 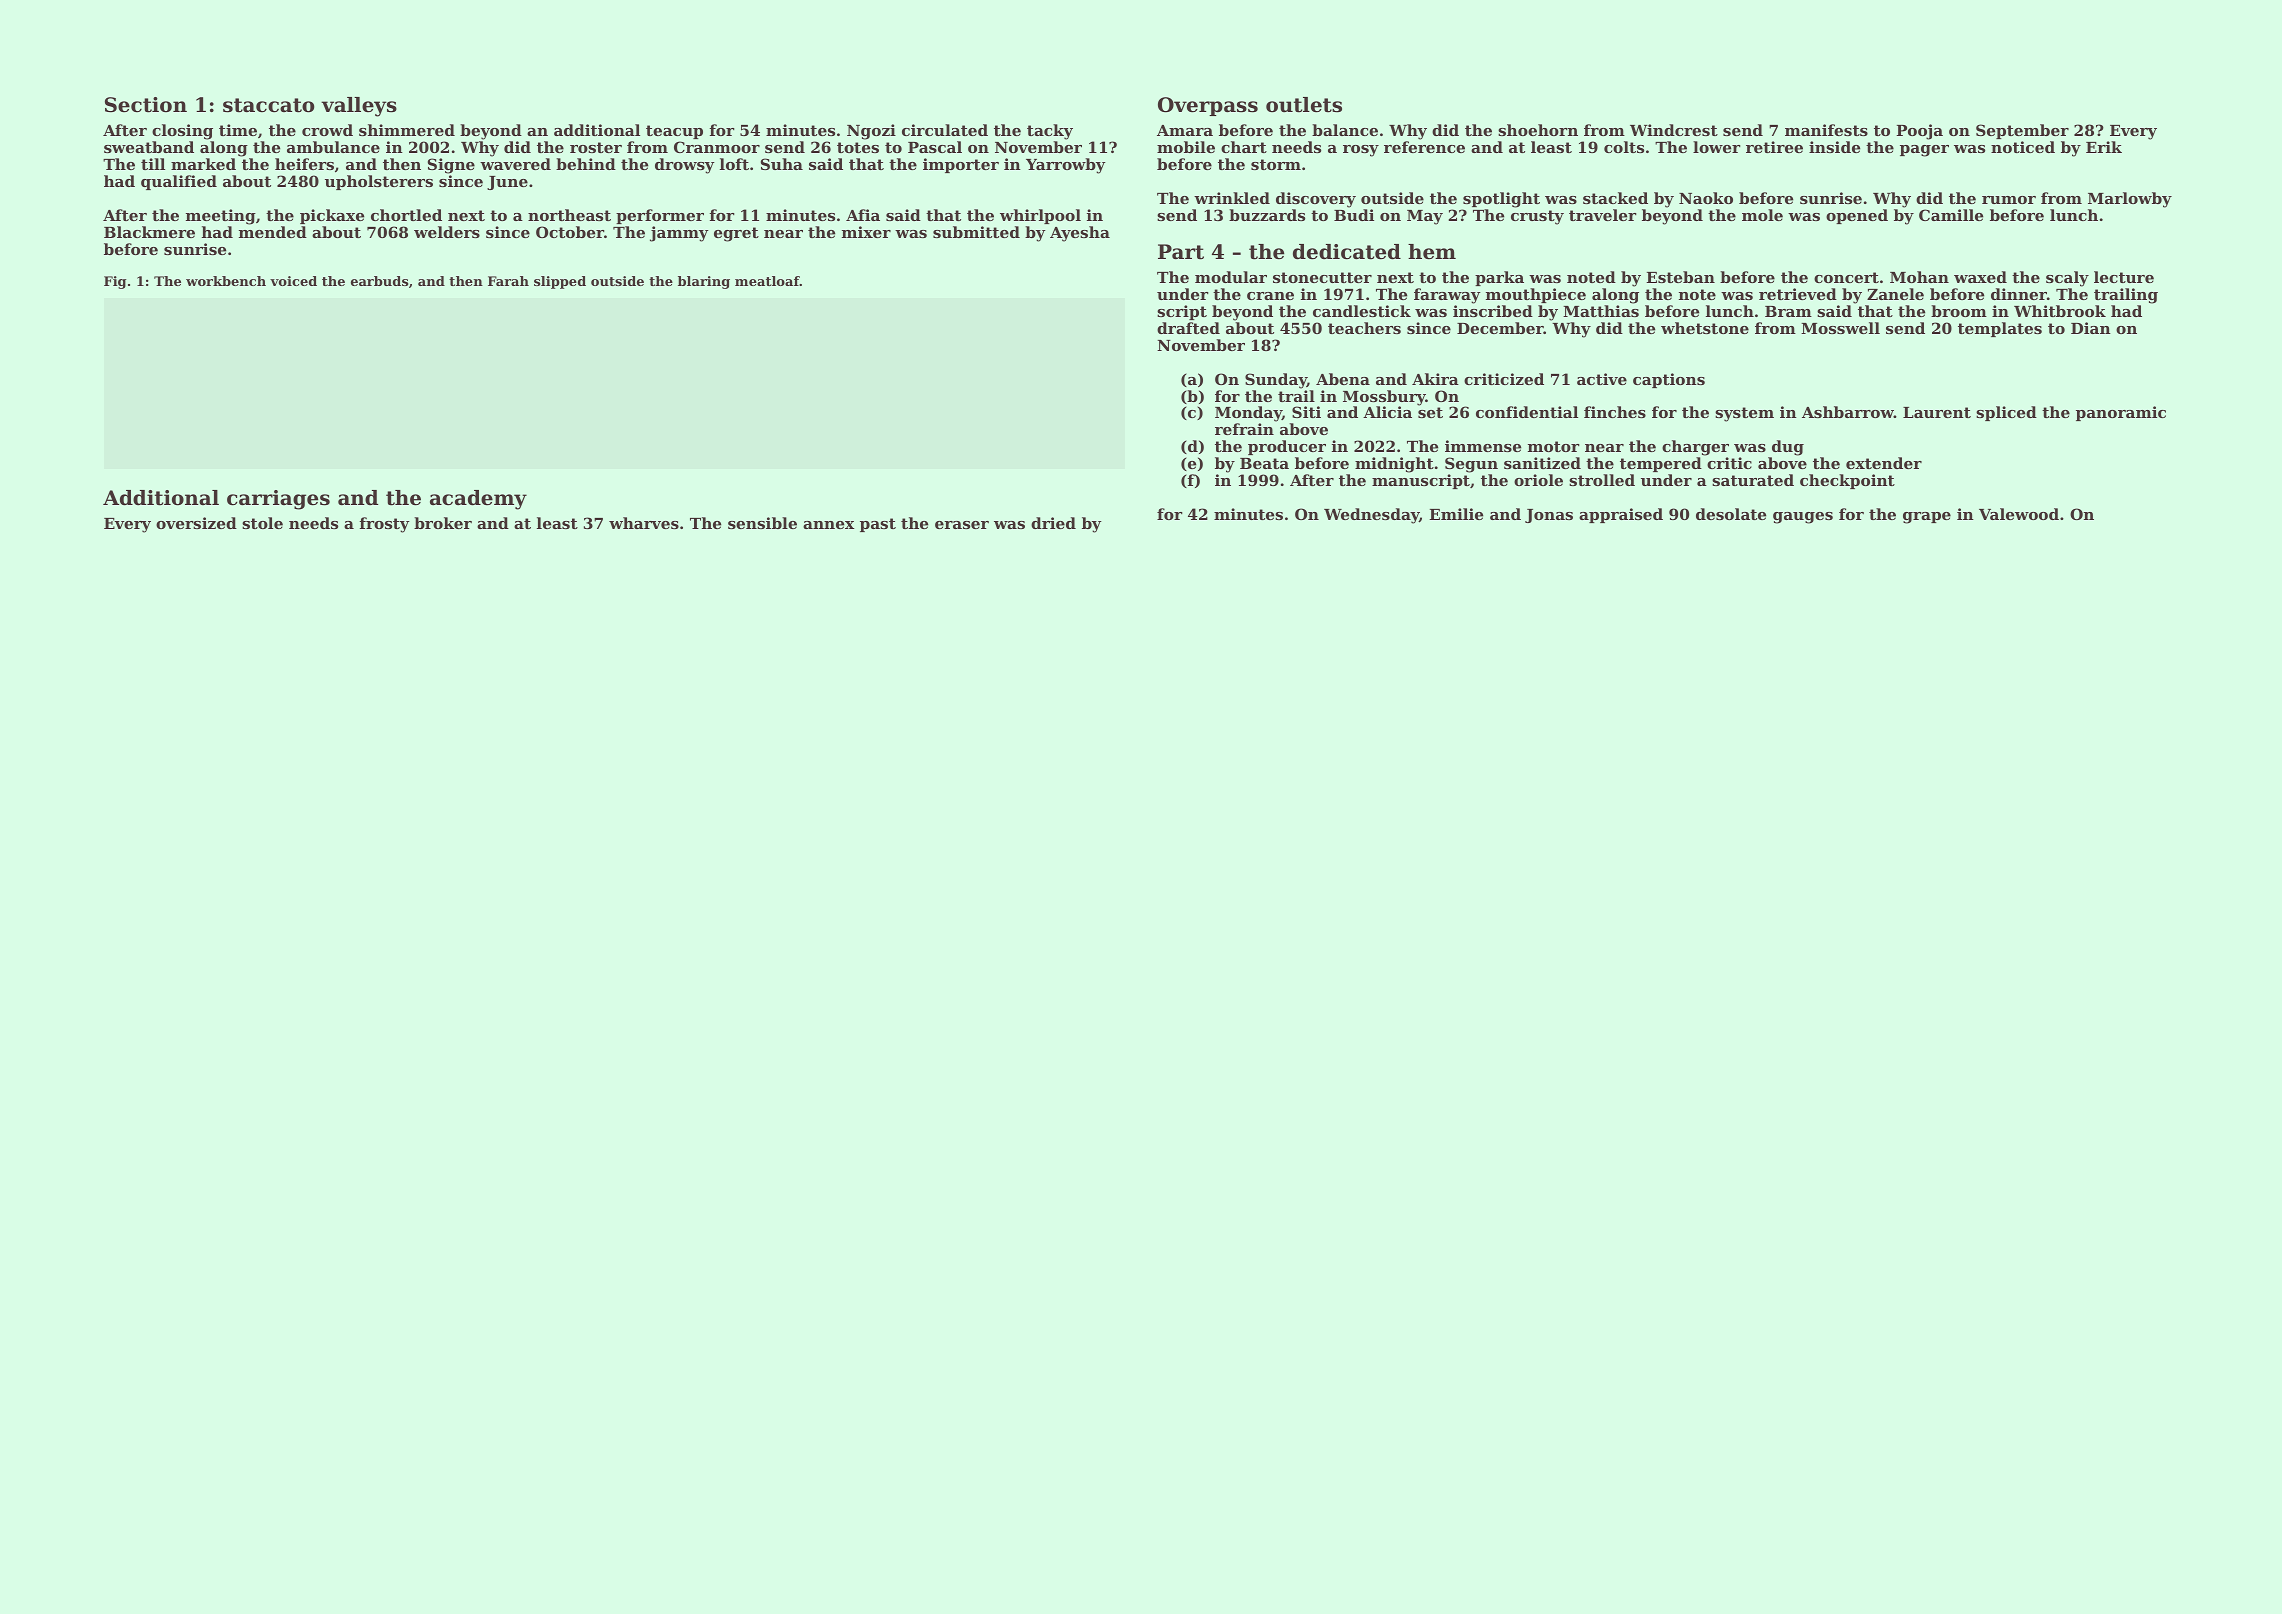 What do you see at coordinates (238, 130) in the image?
I see `time` at bounding box center [238, 130].
